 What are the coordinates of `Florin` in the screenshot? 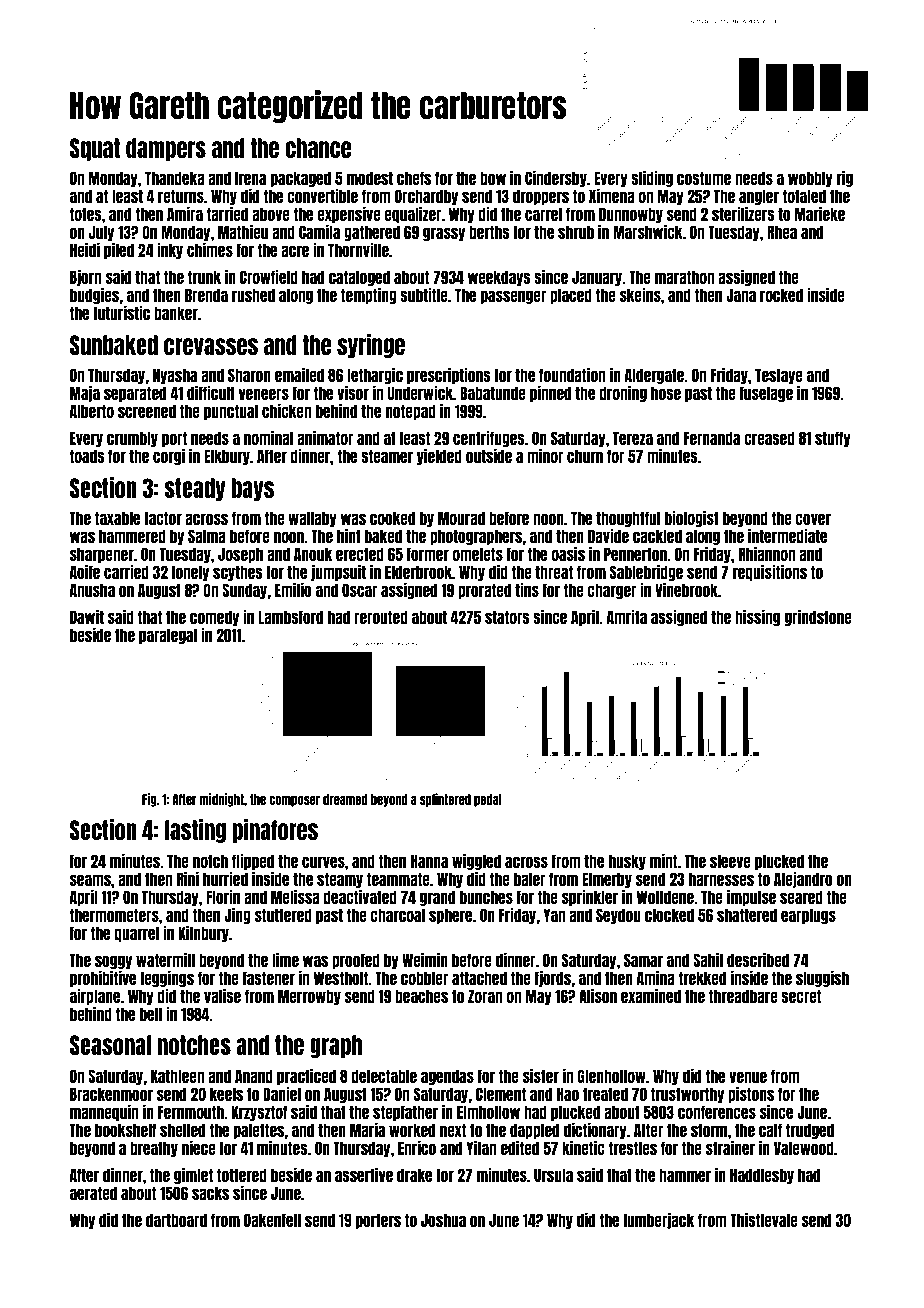 It's located at (223, 896).
